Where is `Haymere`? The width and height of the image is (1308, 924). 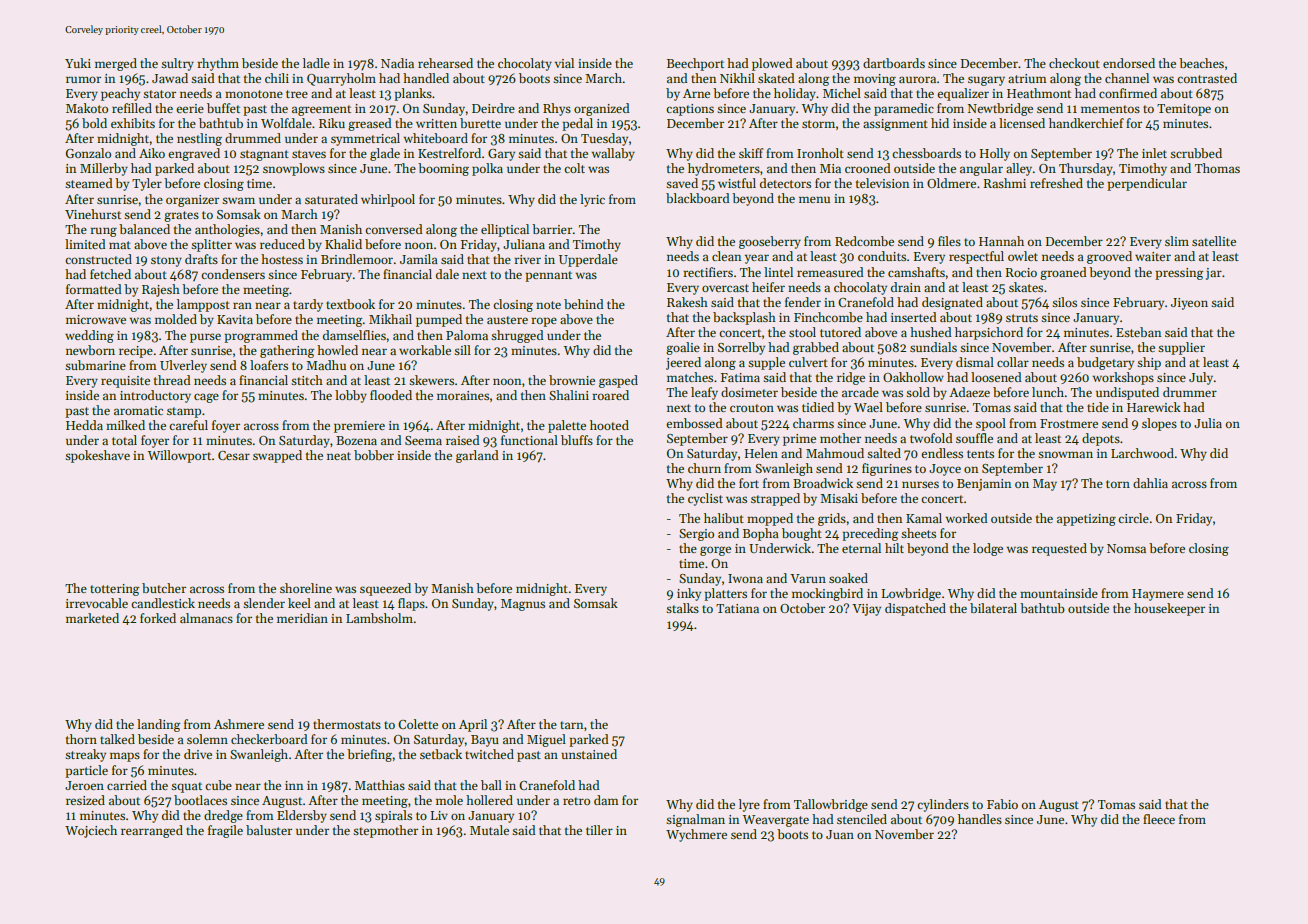
Haymere is located at coordinates (1158, 595).
